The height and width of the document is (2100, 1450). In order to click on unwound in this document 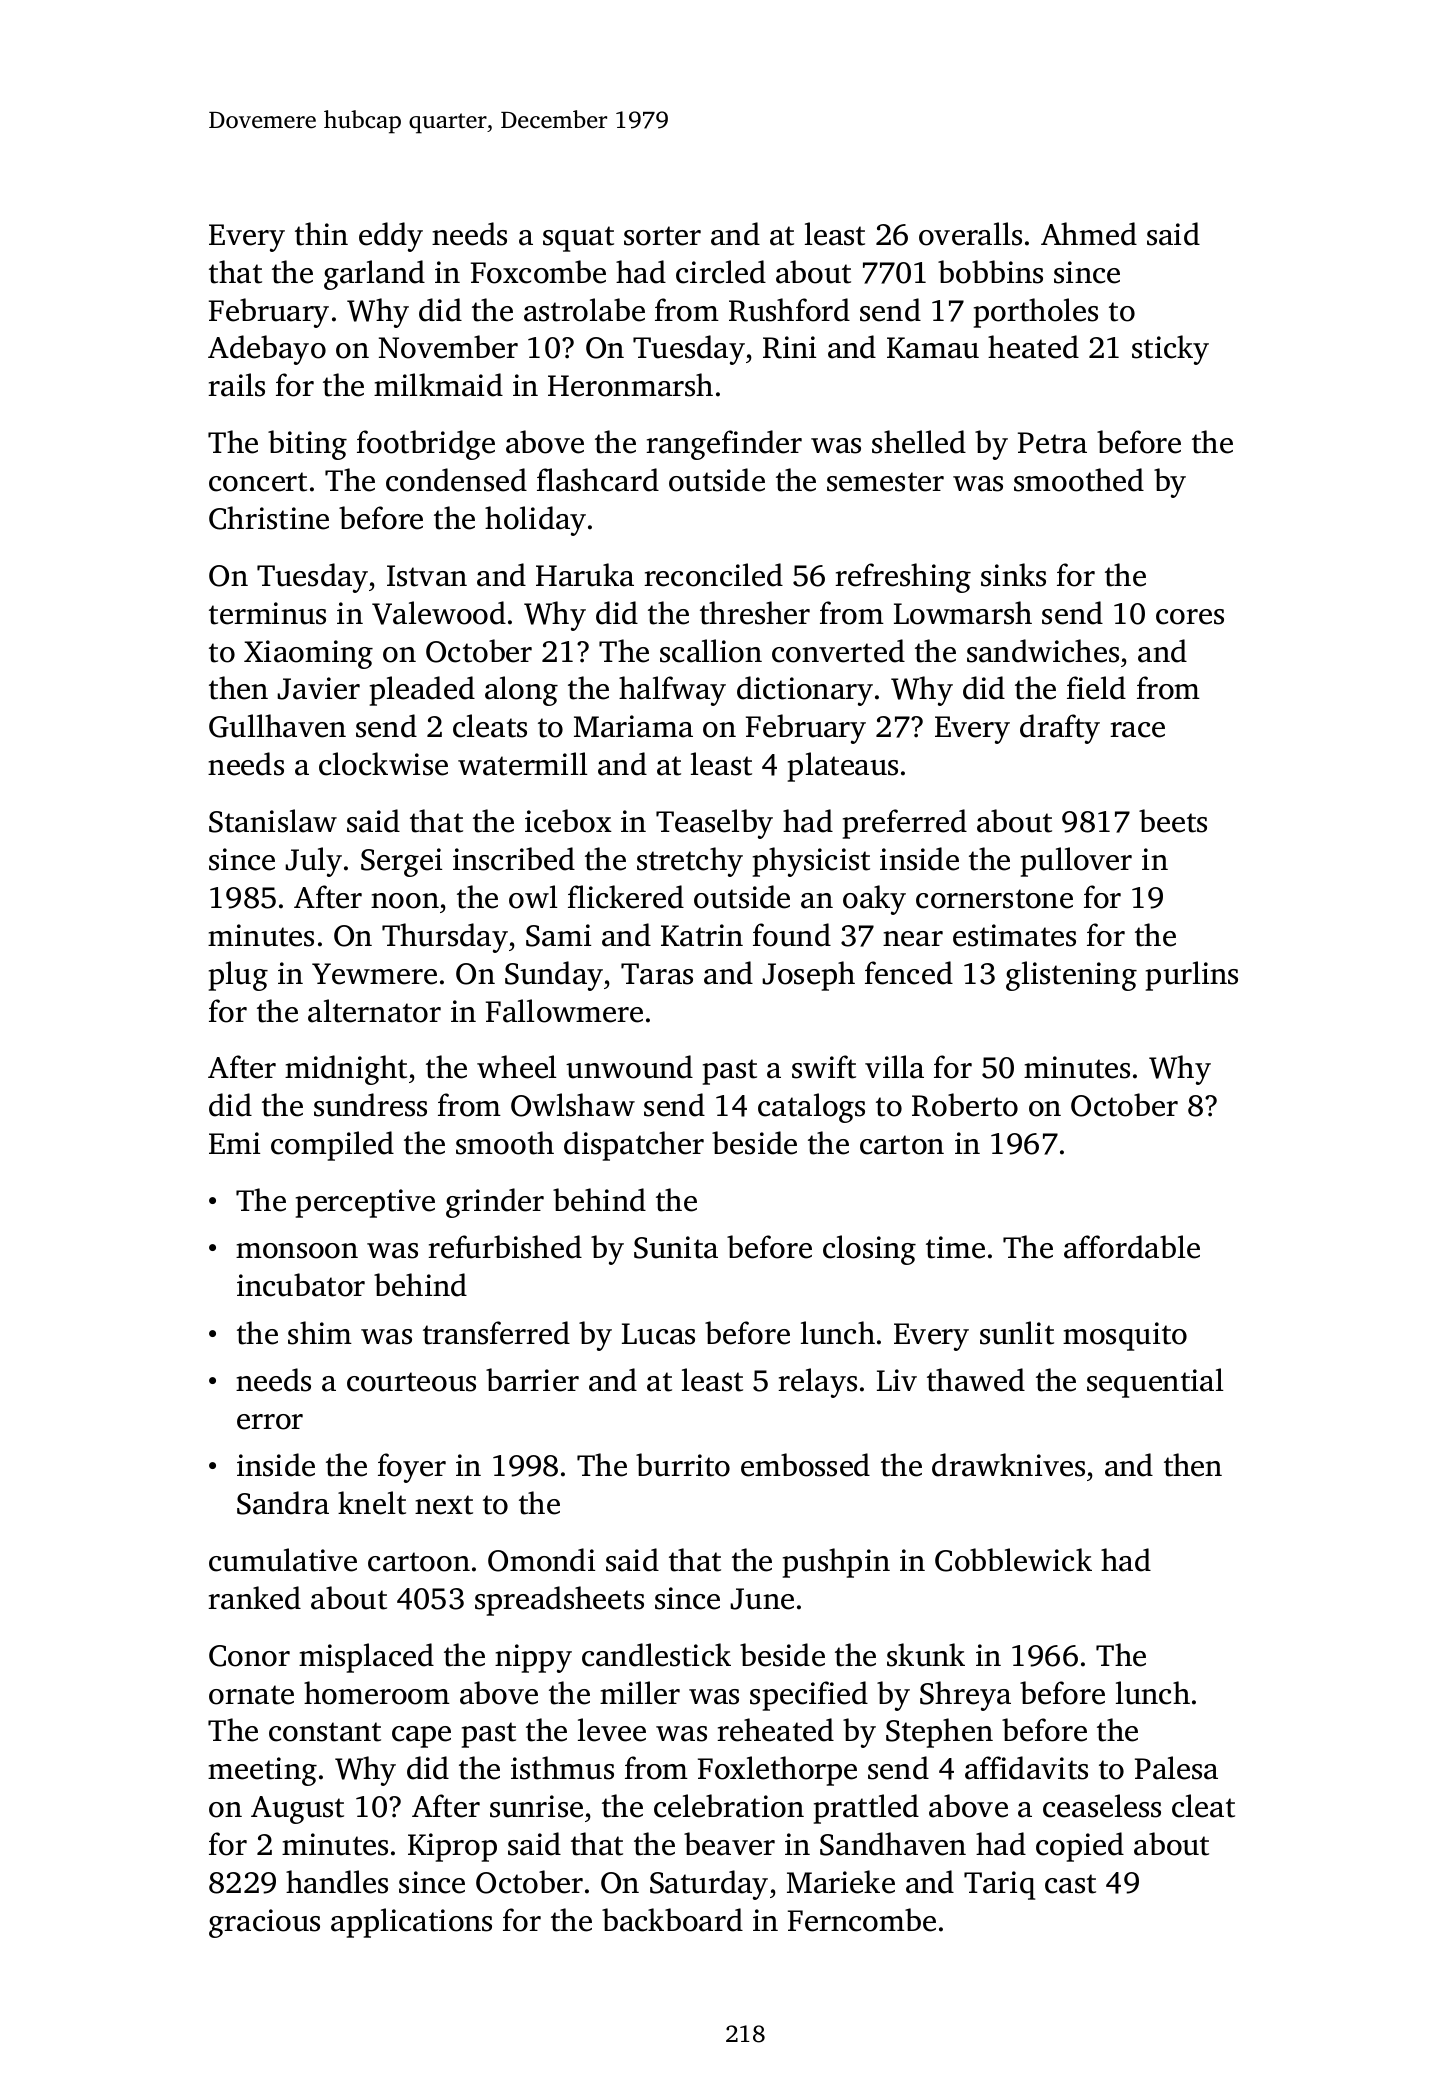, I will do `click(629, 1067)`.
